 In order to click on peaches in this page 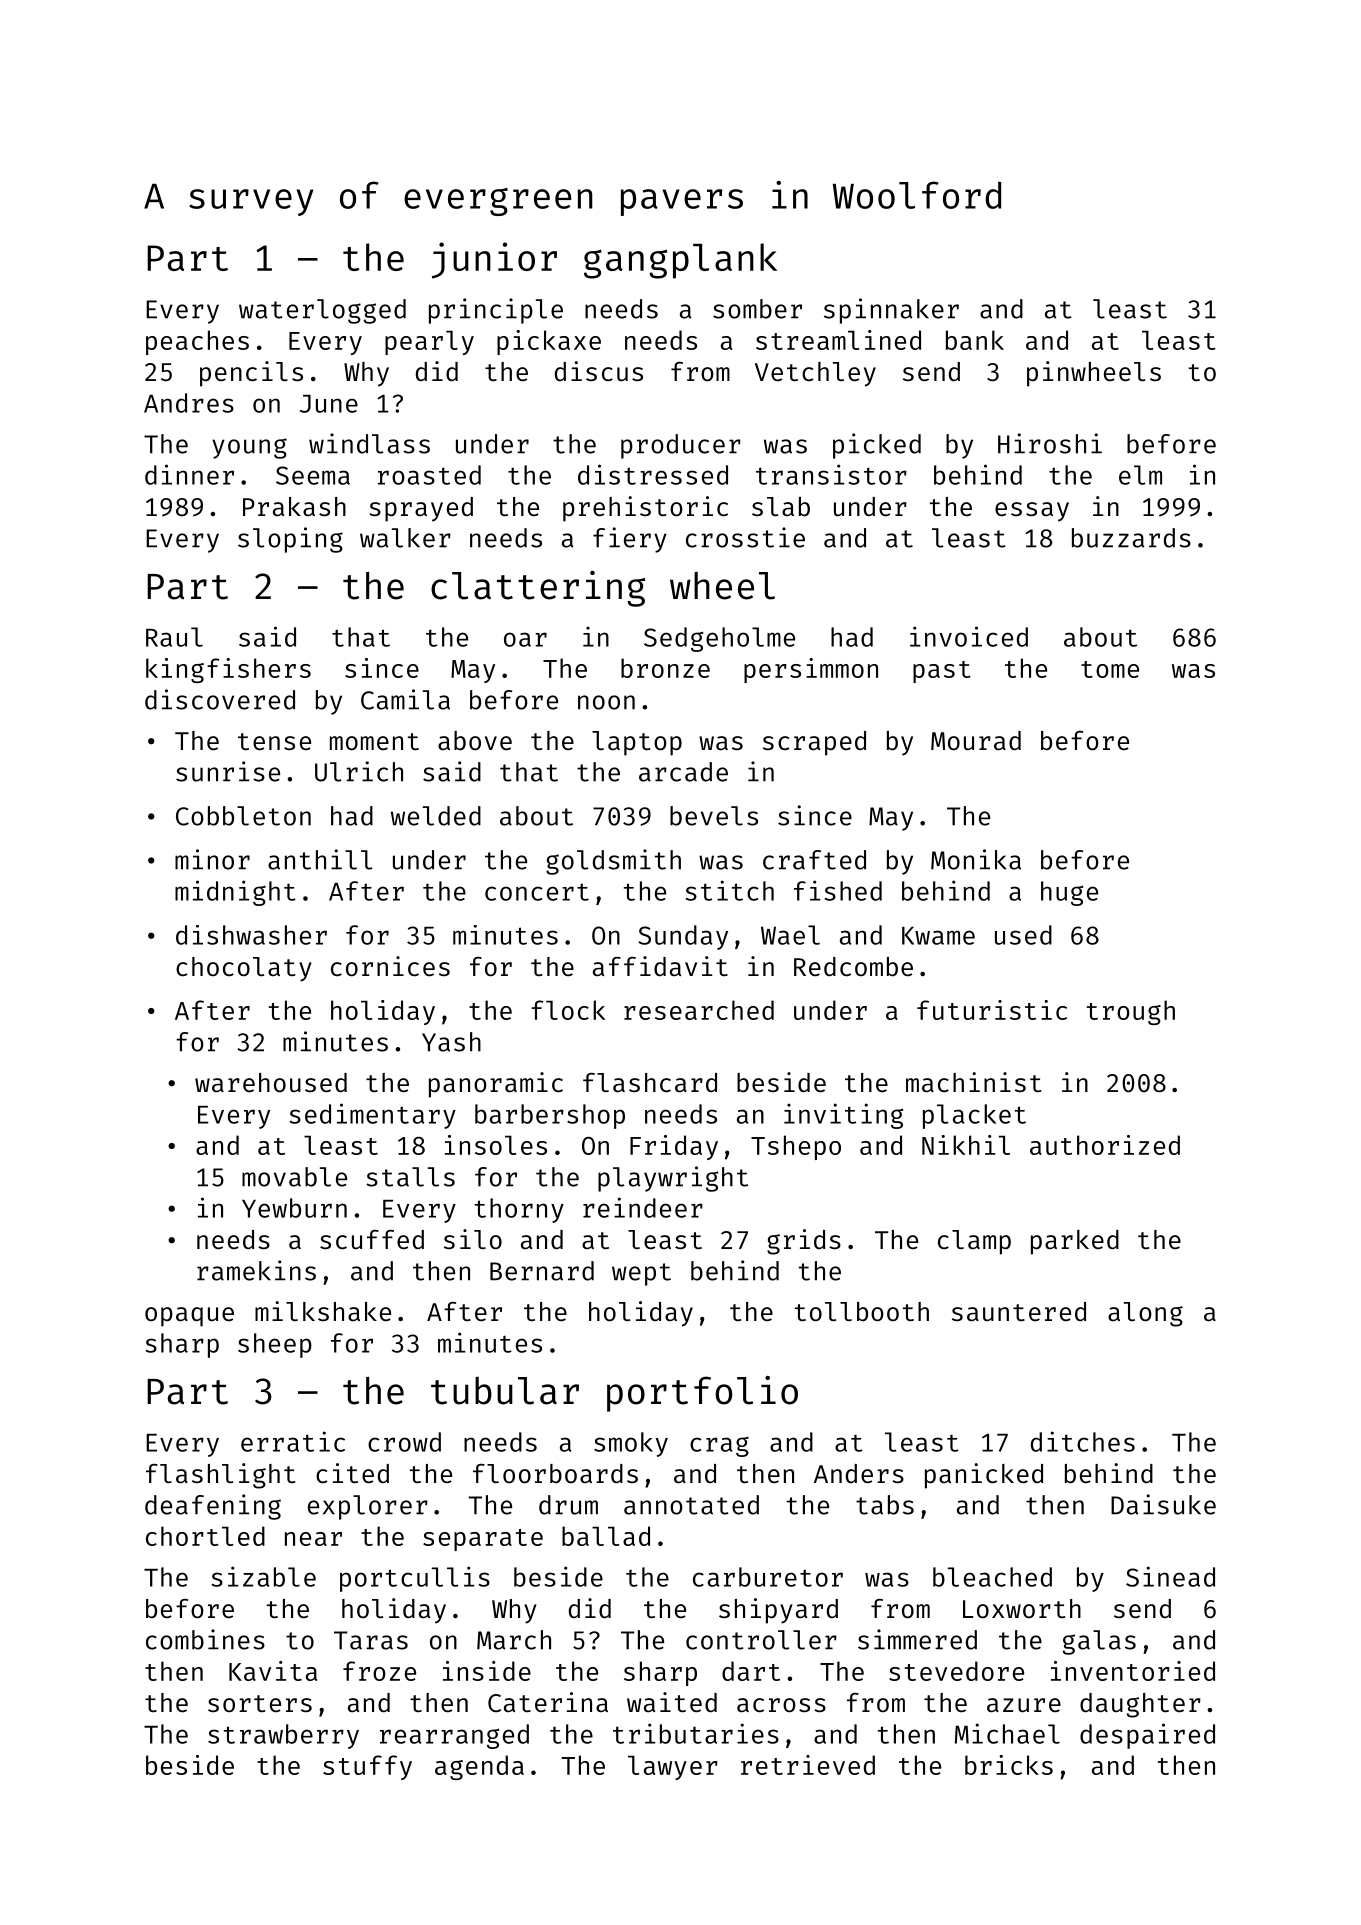, I will do `click(197, 342)`.
